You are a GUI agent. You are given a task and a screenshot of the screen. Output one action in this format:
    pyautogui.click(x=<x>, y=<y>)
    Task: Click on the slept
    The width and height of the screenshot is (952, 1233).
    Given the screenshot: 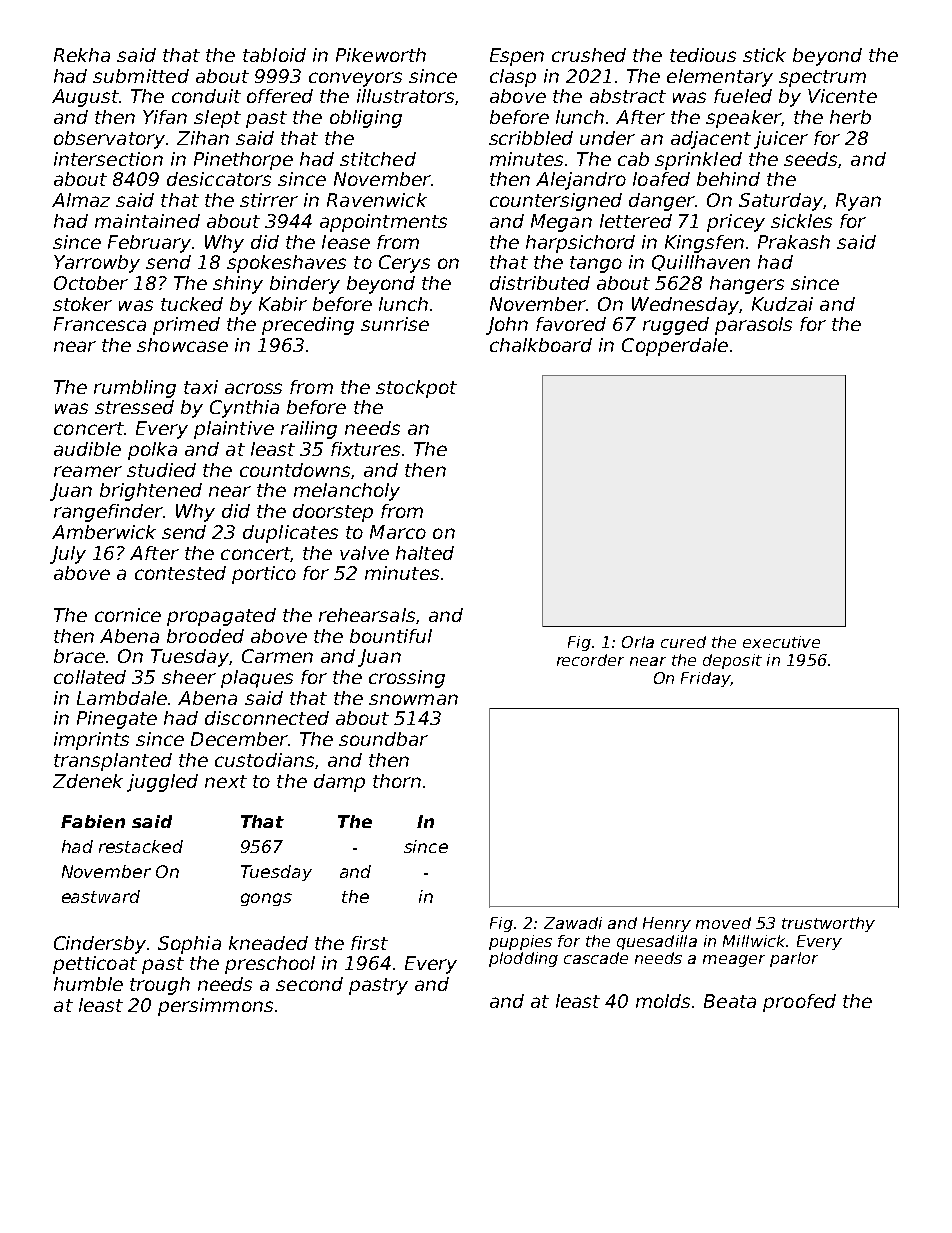 What is the action you would take?
    pyautogui.click(x=217, y=119)
